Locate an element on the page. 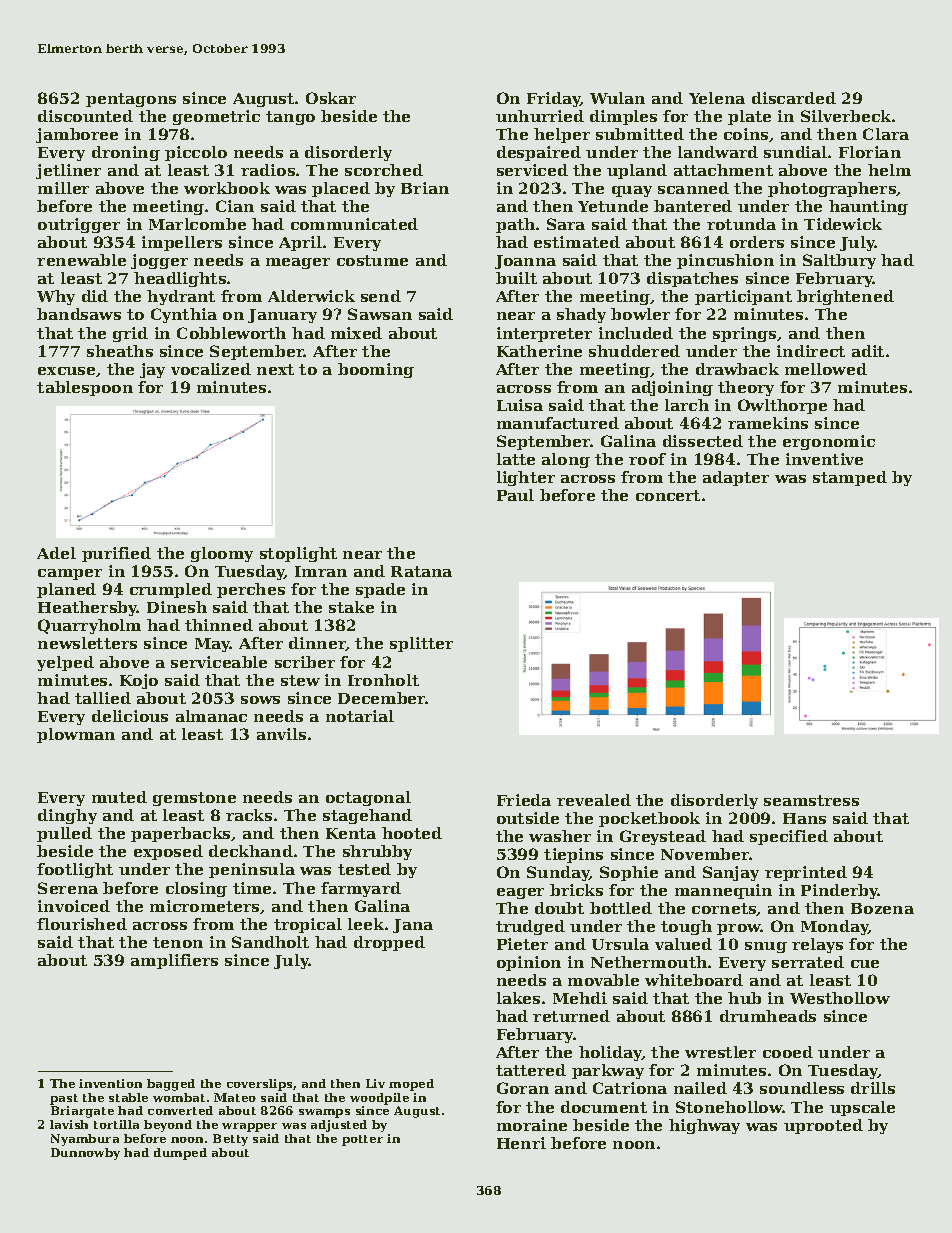 Image resolution: width=952 pixels, height=1233 pixels. costume is located at coordinates (372, 260).
